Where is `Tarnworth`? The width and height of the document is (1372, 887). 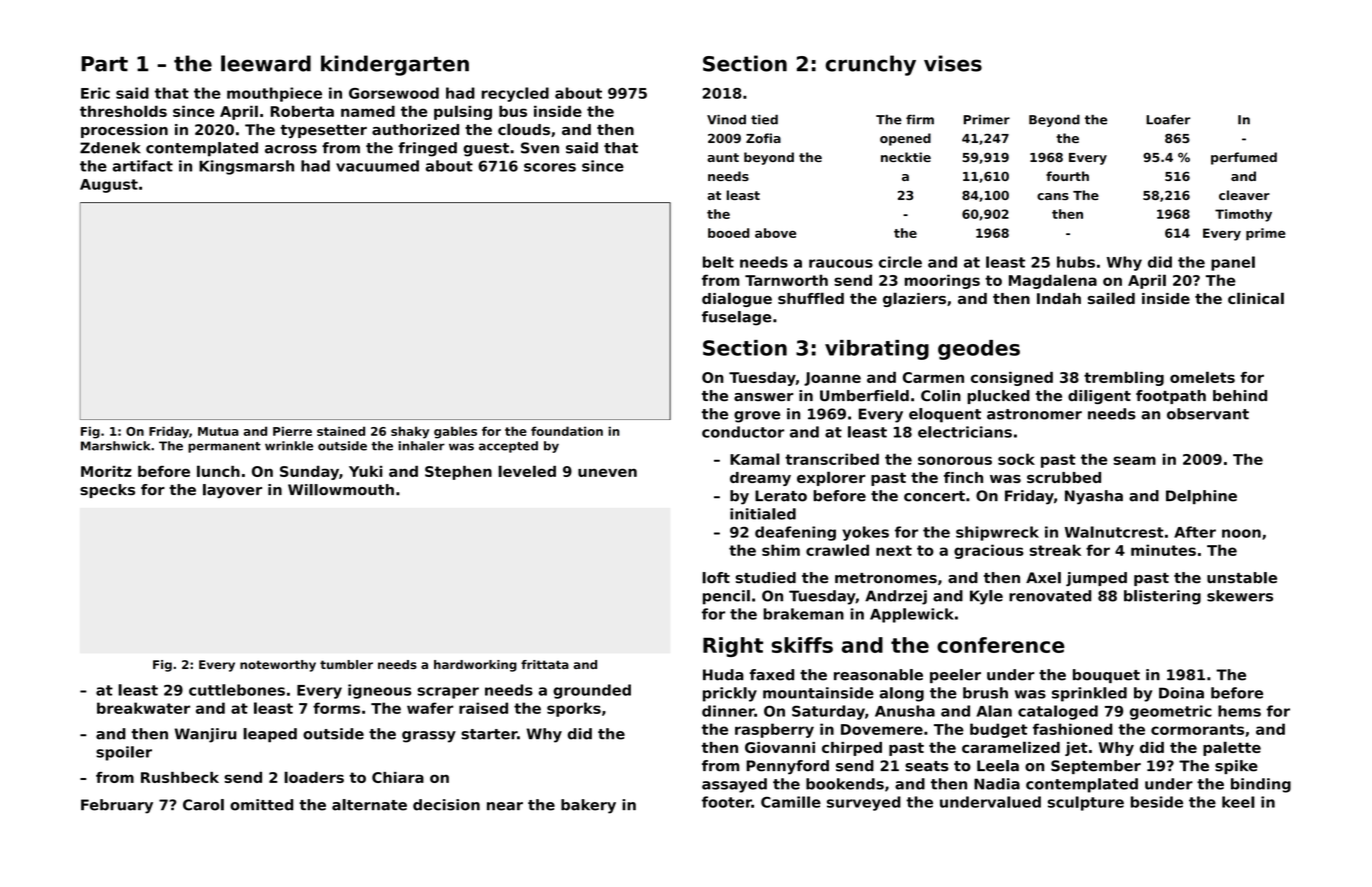 Tarnworth is located at coordinates (786, 280).
